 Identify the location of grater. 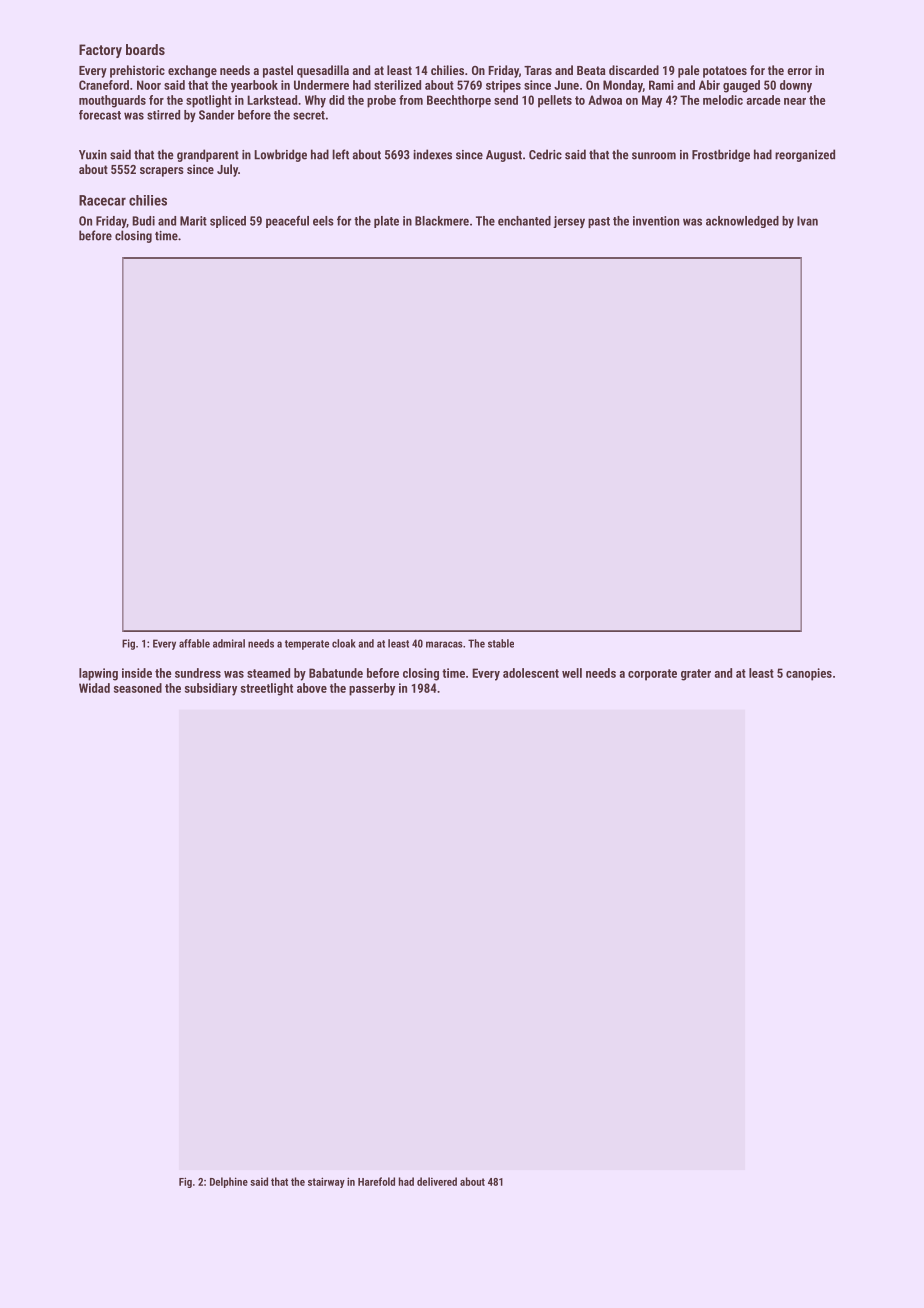
(696, 675).
